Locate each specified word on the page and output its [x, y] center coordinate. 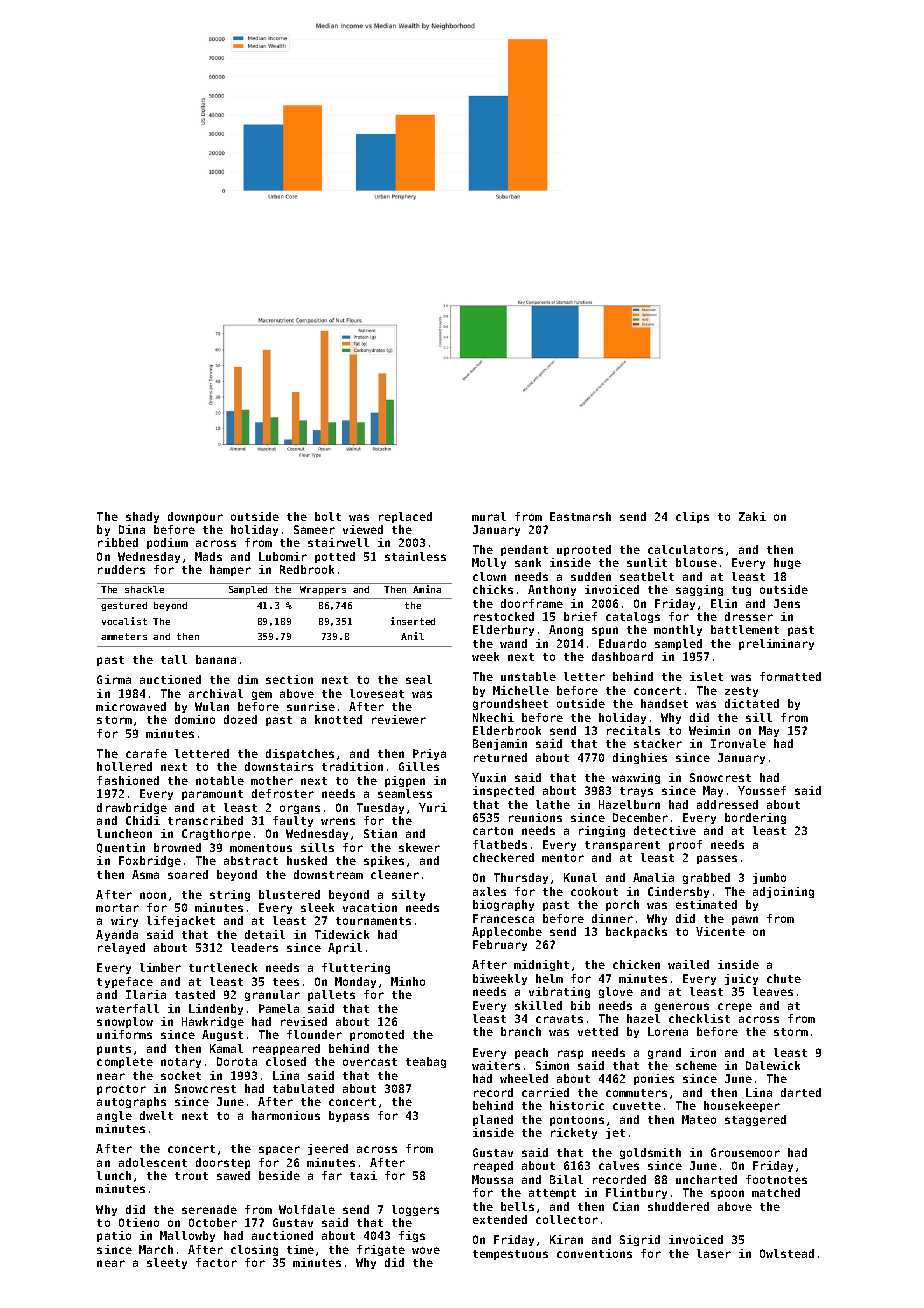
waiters [496, 1065]
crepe [735, 1007]
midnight [541, 965]
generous [682, 1007]
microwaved [131, 706]
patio [114, 1236]
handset [664, 703]
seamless [405, 793]
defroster [283, 793]
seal [419, 679]
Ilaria [146, 994]
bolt [328, 516]
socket [181, 1075]
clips [692, 517]
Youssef [762, 790]
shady [142, 517]
